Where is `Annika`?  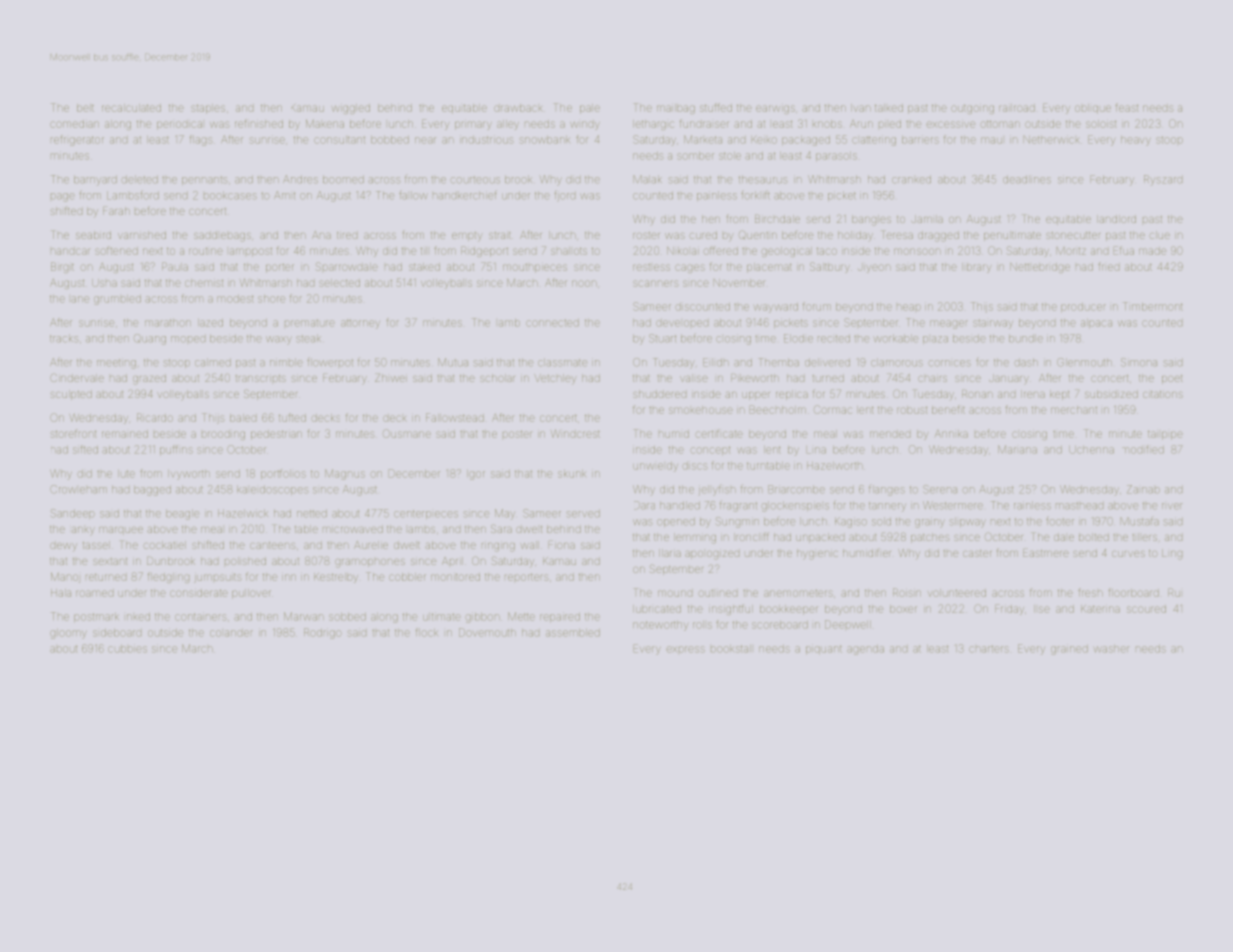 Annika is located at coordinates (951, 434).
